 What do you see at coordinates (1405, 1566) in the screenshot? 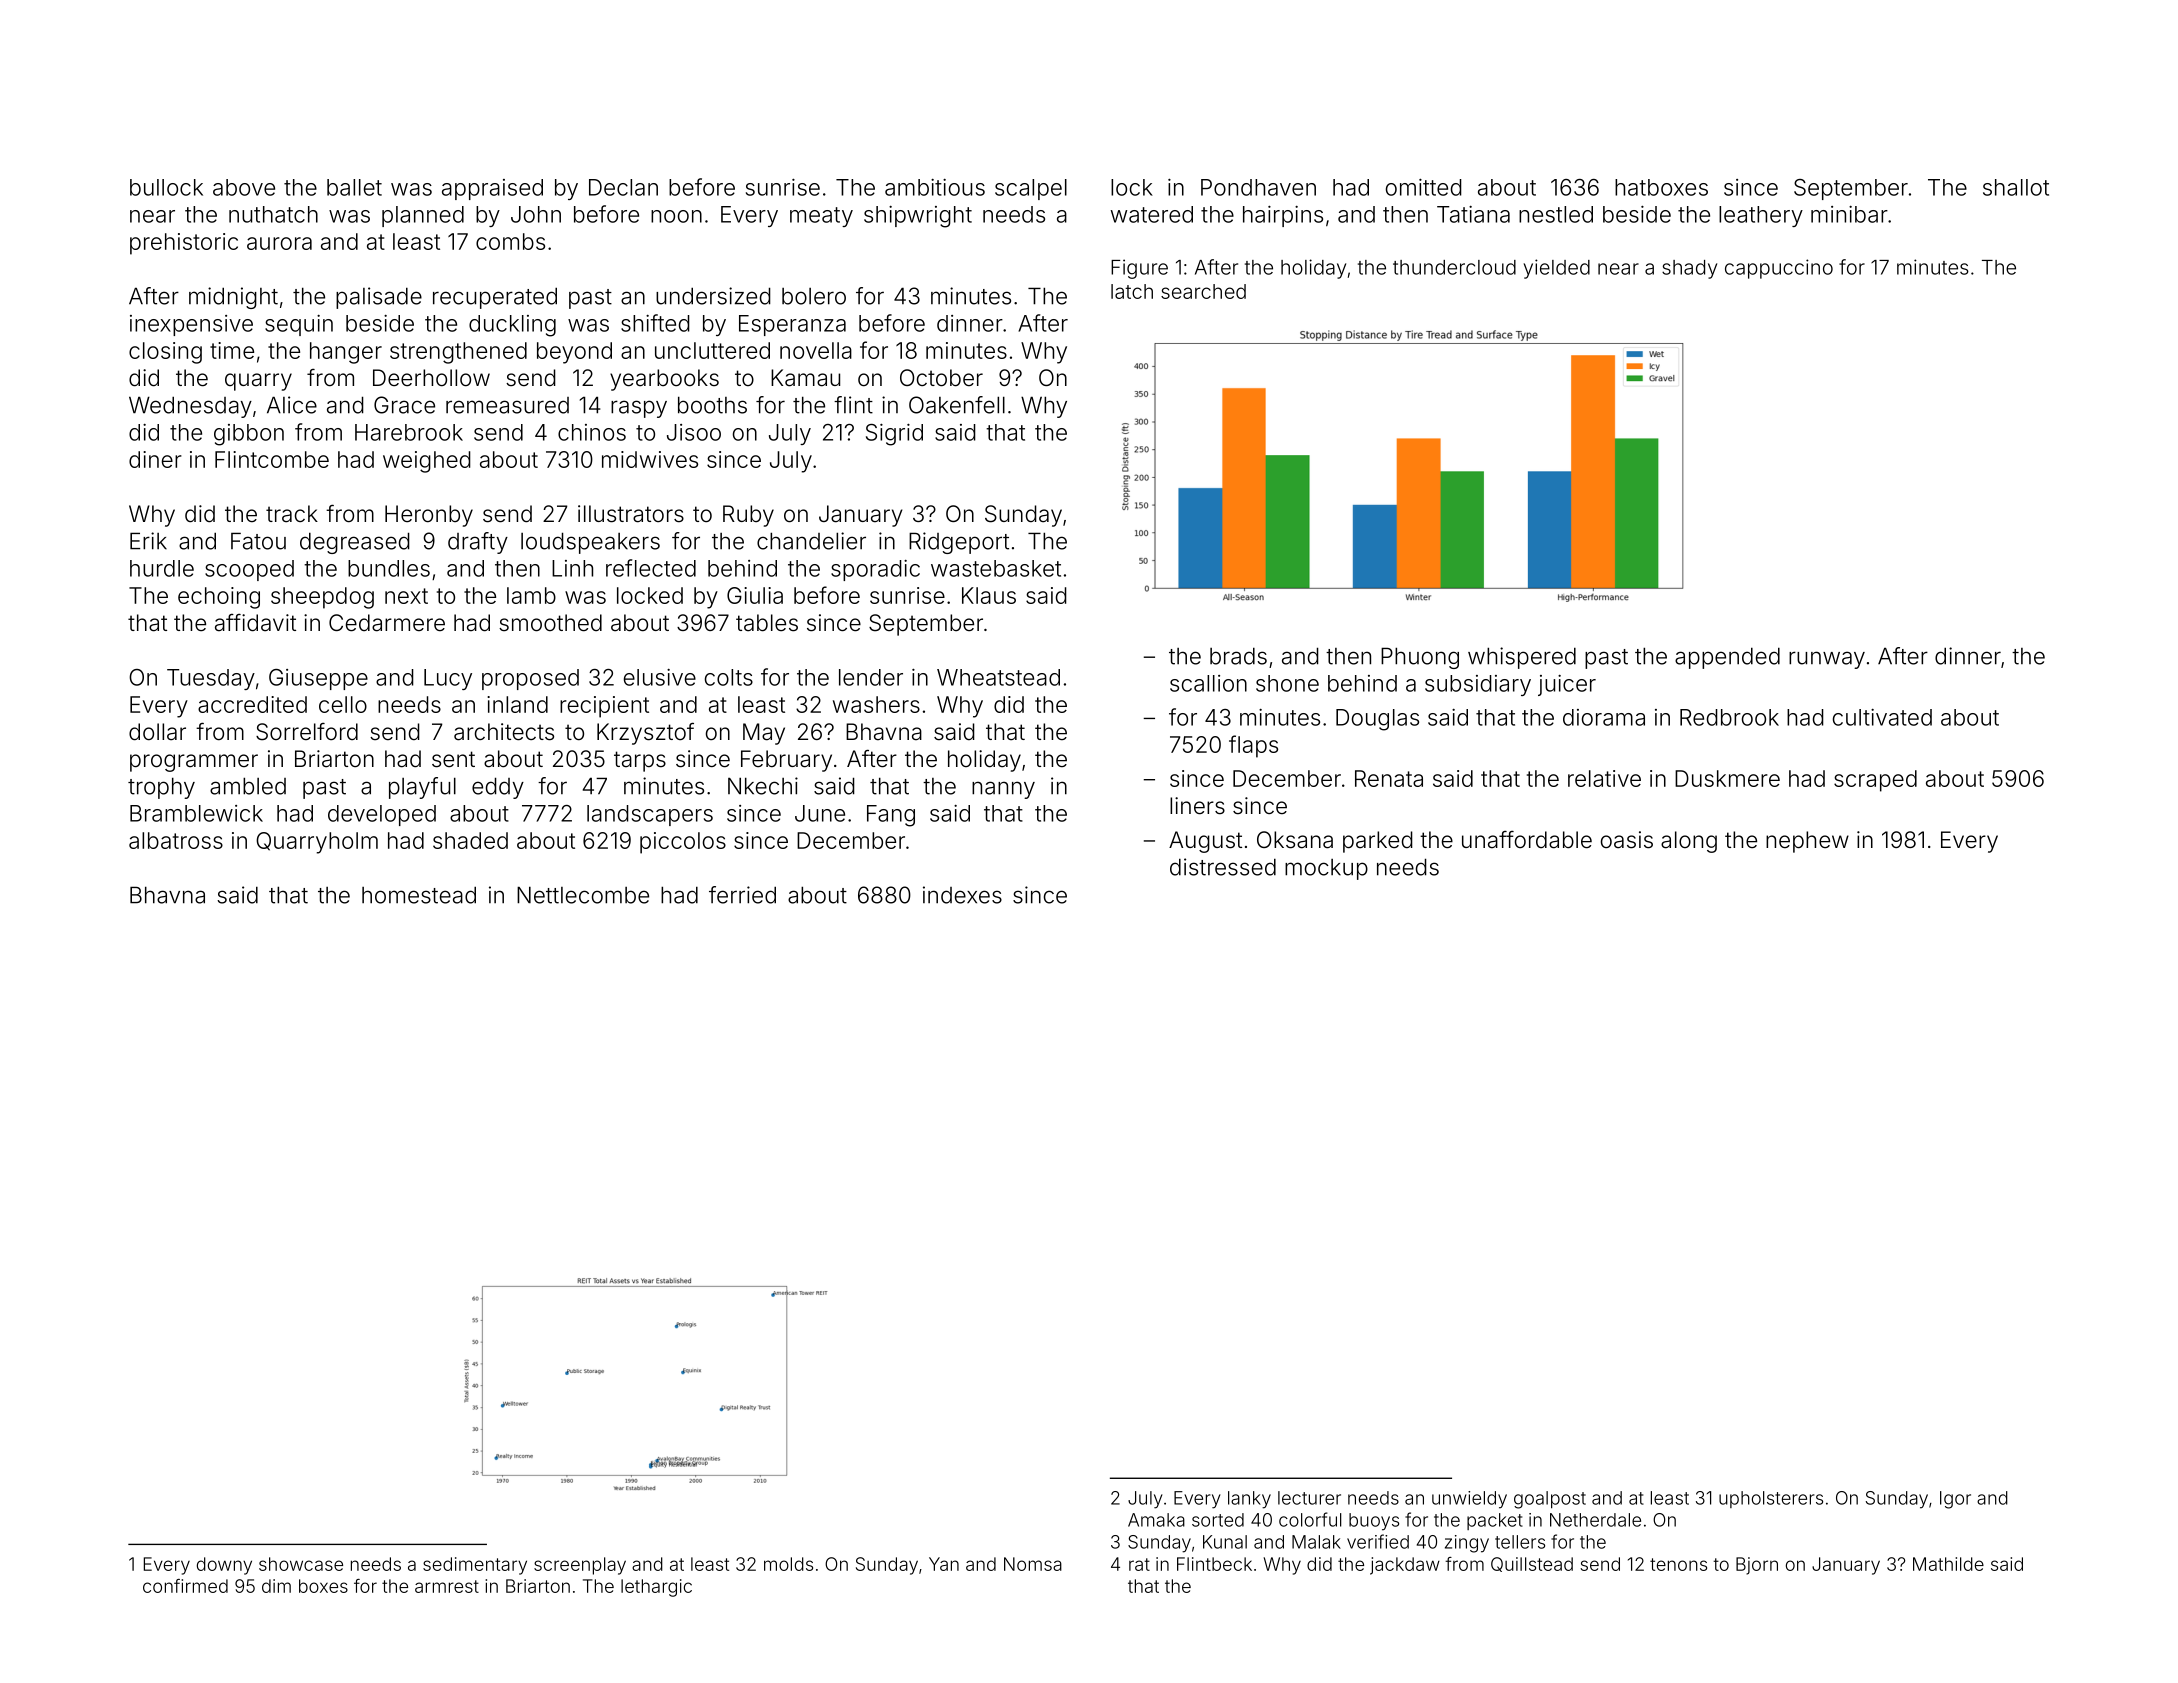
I see `jackdaw` at bounding box center [1405, 1566].
